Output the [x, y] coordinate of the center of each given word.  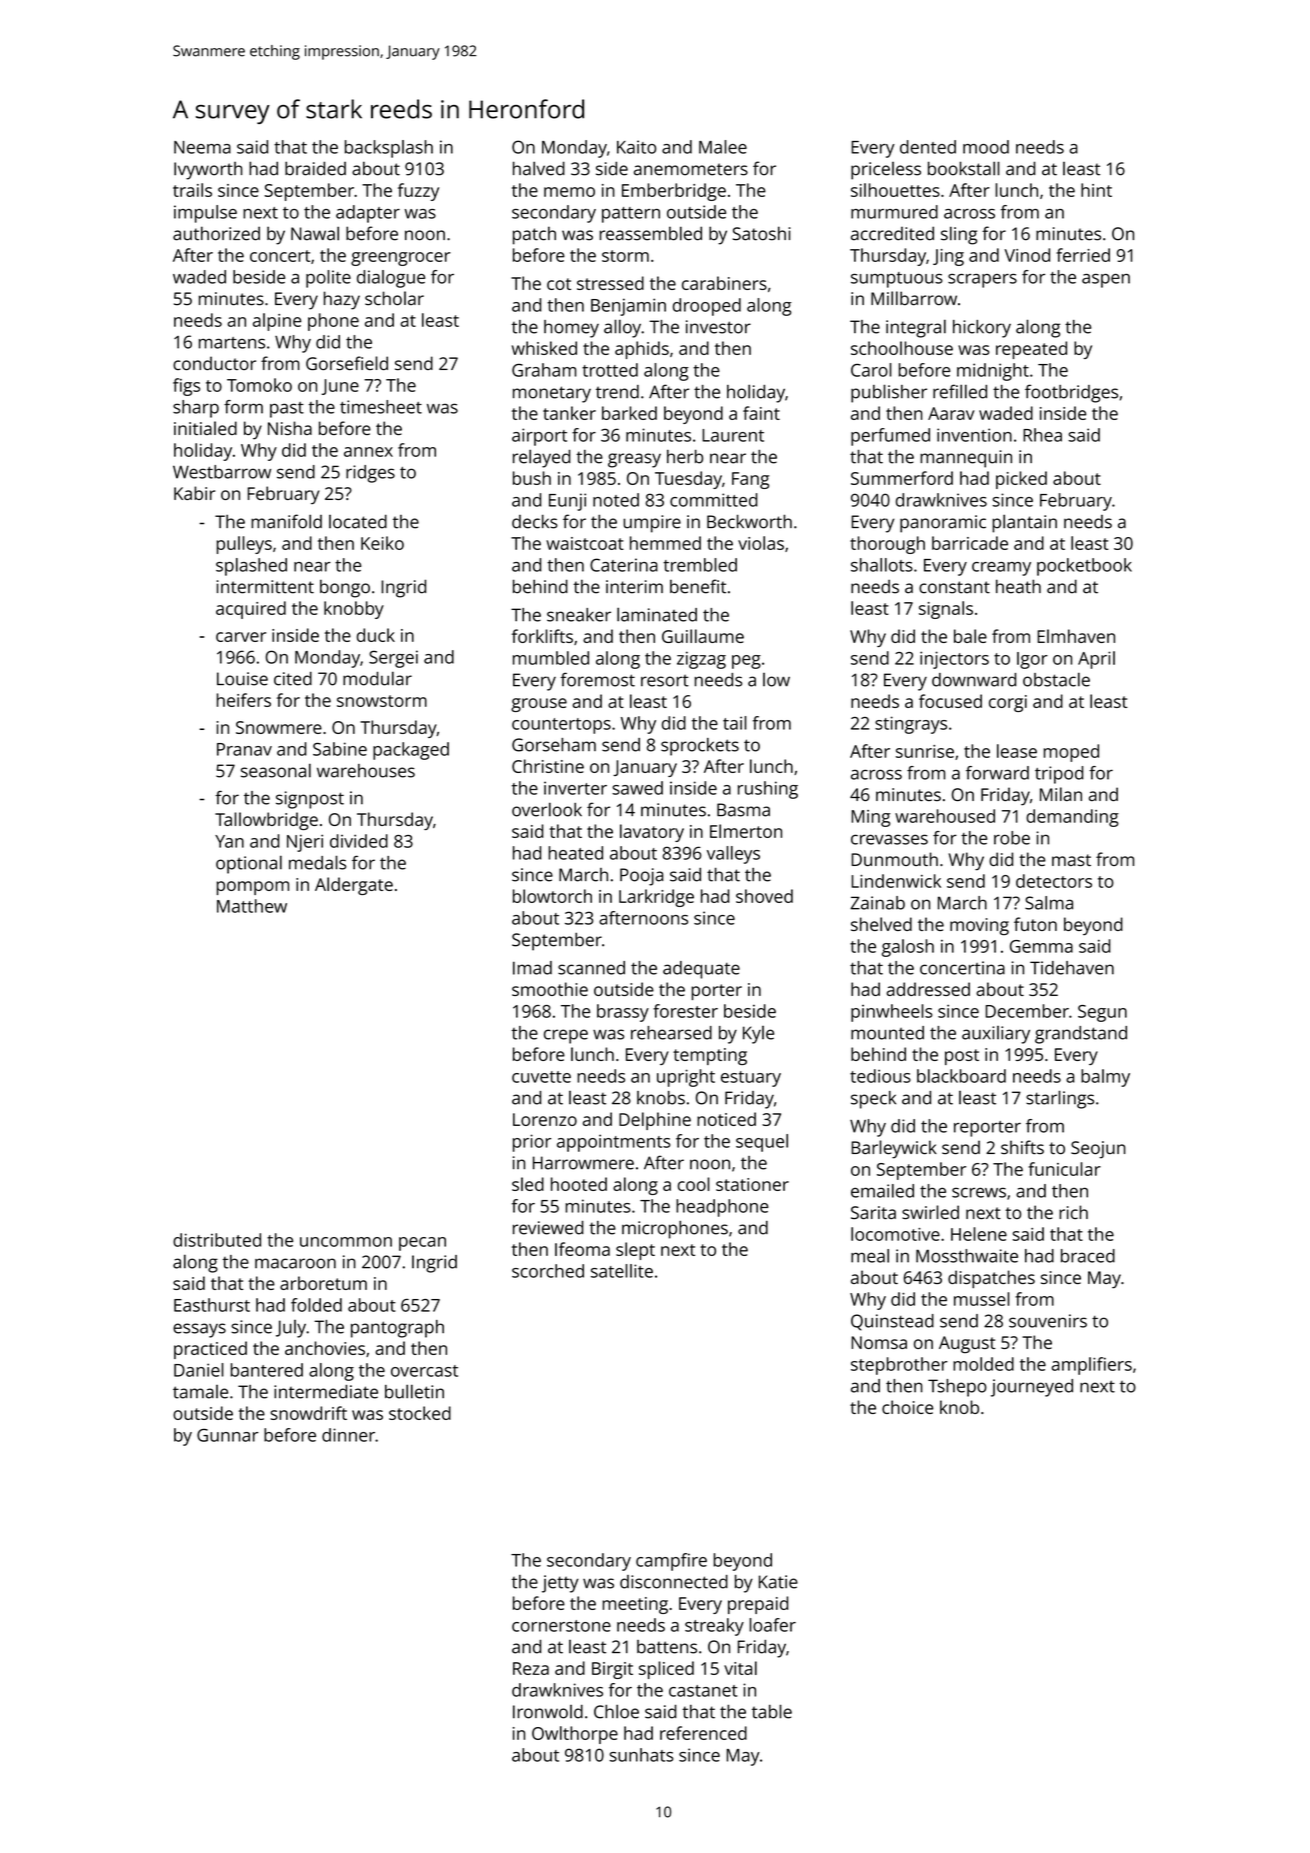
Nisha [290, 428]
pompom [253, 888]
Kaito [636, 147]
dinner [348, 1435]
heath [1018, 586]
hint [1096, 190]
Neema [202, 147]
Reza [531, 1668]
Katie [778, 1582]
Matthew [252, 906]
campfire [671, 1562]
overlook [547, 809]
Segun [1102, 1013]
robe [1012, 838]
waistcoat [585, 543]
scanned [591, 968]
